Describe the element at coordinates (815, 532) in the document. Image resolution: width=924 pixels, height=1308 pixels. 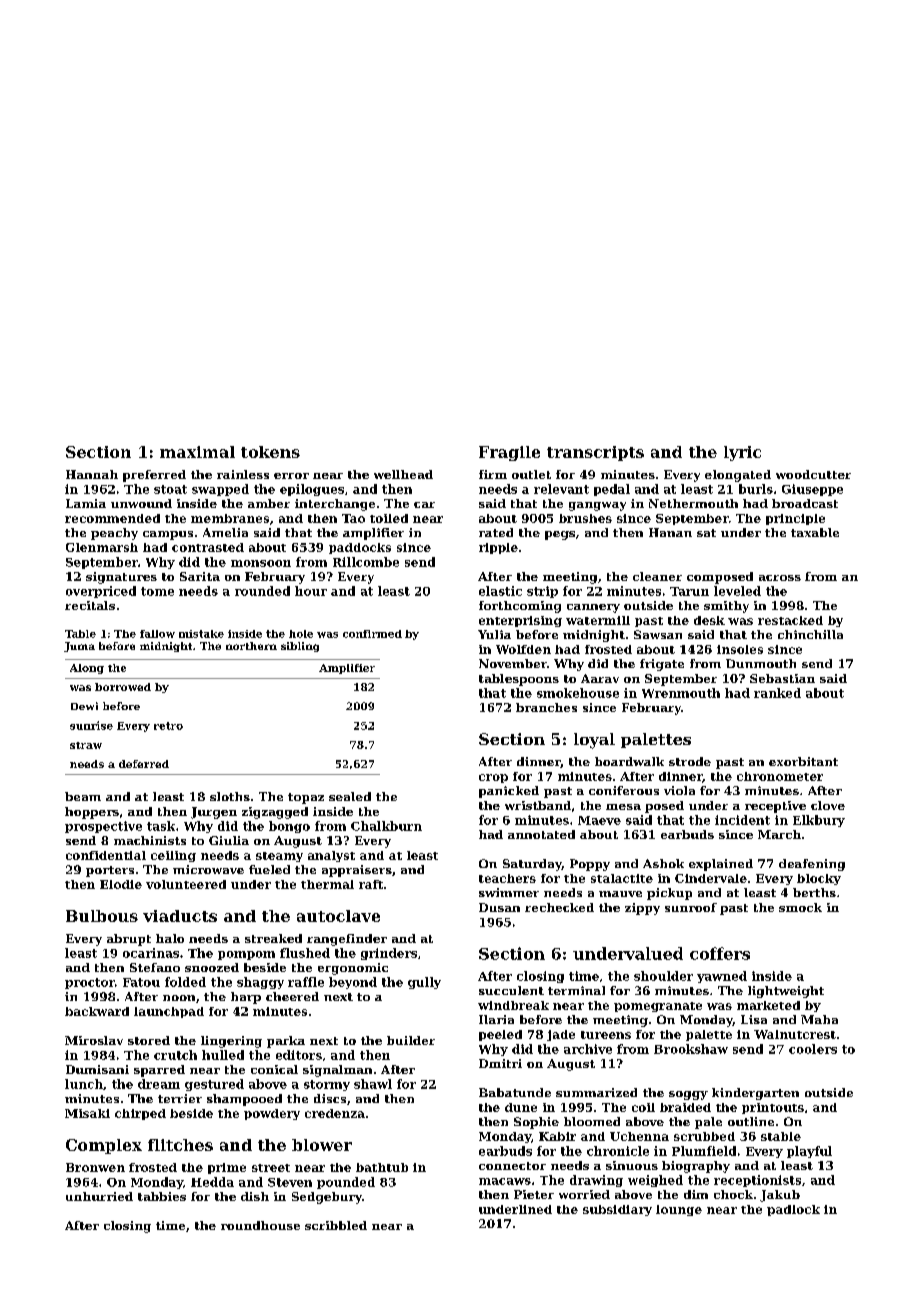
I see `taxable` at that location.
